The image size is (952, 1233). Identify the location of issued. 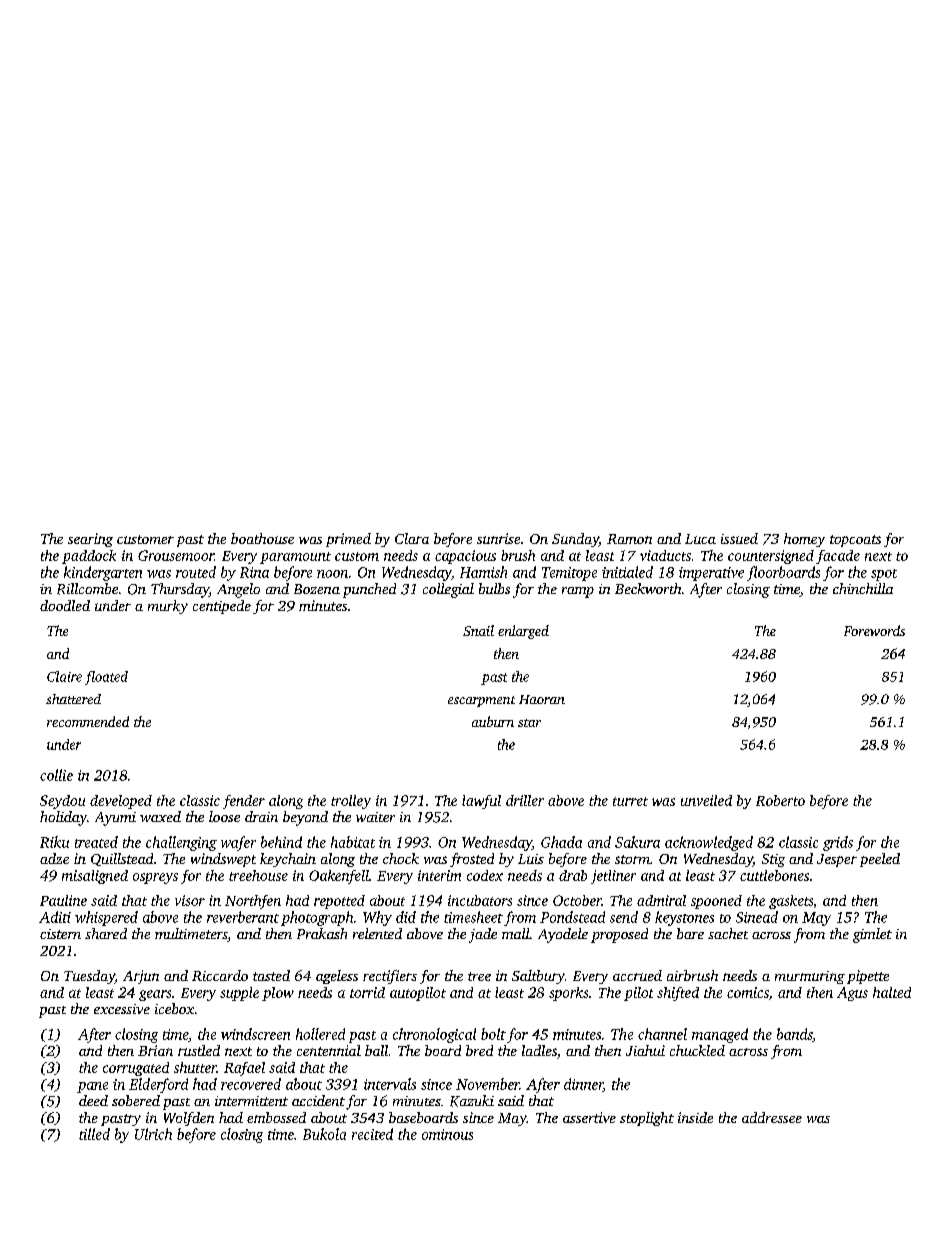
(739, 538).
